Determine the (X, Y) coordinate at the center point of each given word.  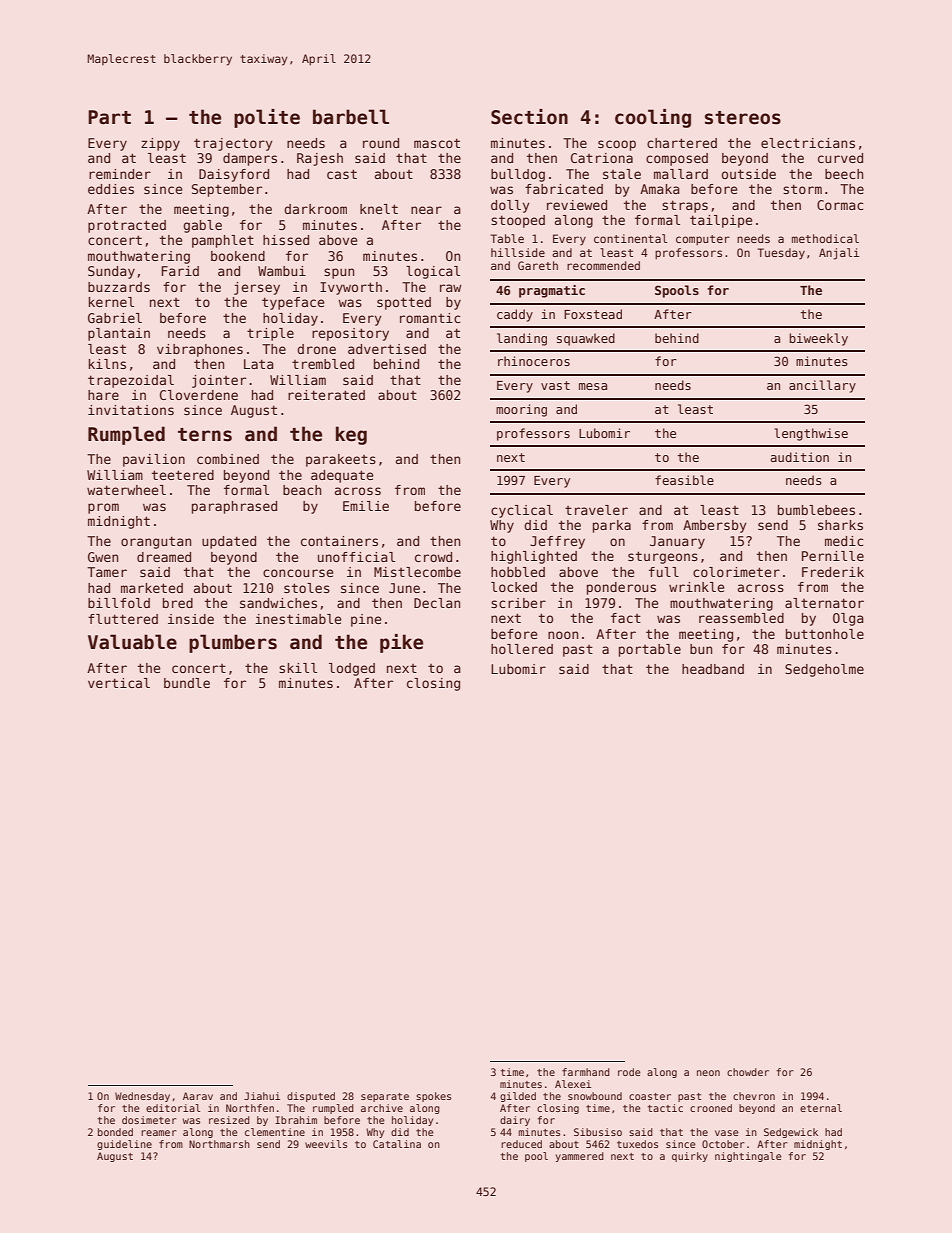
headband (713, 669)
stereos (743, 118)
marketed (152, 588)
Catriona (602, 158)
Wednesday (142, 1097)
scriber (518, 603)
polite (267, 118)
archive (382, 1108)
